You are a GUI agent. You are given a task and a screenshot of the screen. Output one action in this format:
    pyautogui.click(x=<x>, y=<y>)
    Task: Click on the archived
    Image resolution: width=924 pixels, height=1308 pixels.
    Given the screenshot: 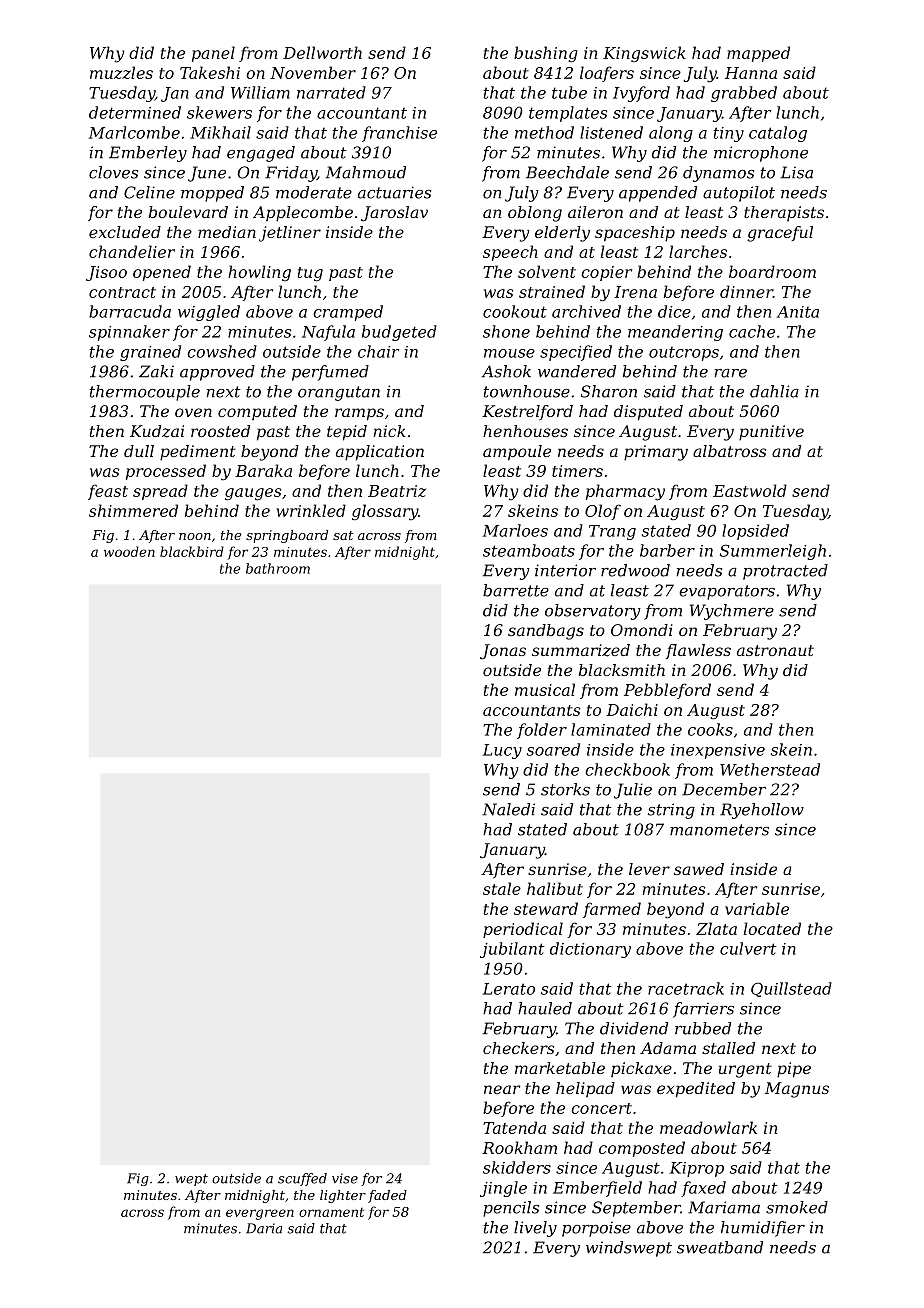 What is the action you would take?
    pyautogui.click(x=586, y=311)
